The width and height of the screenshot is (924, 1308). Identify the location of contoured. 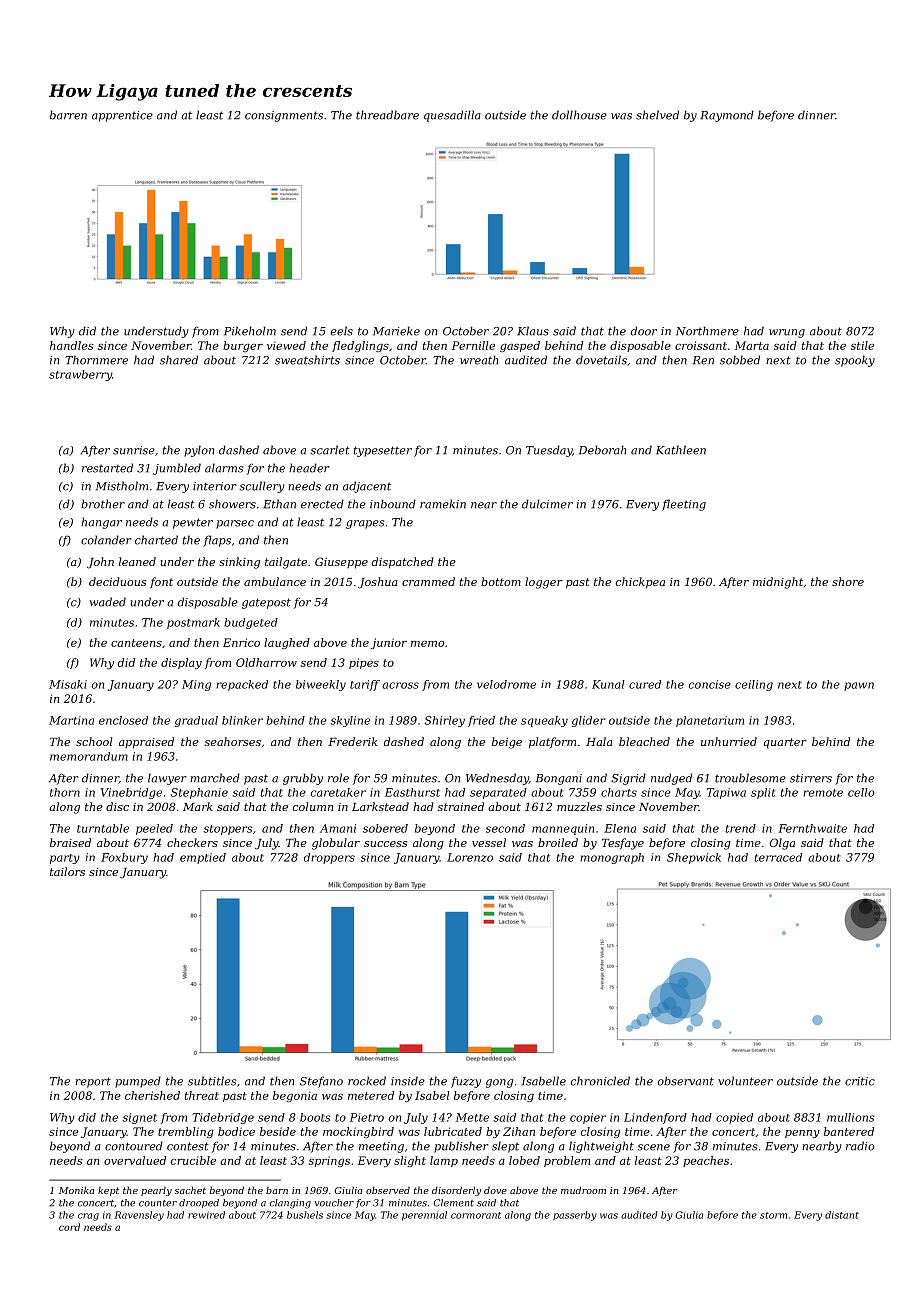
(134, 1146).
